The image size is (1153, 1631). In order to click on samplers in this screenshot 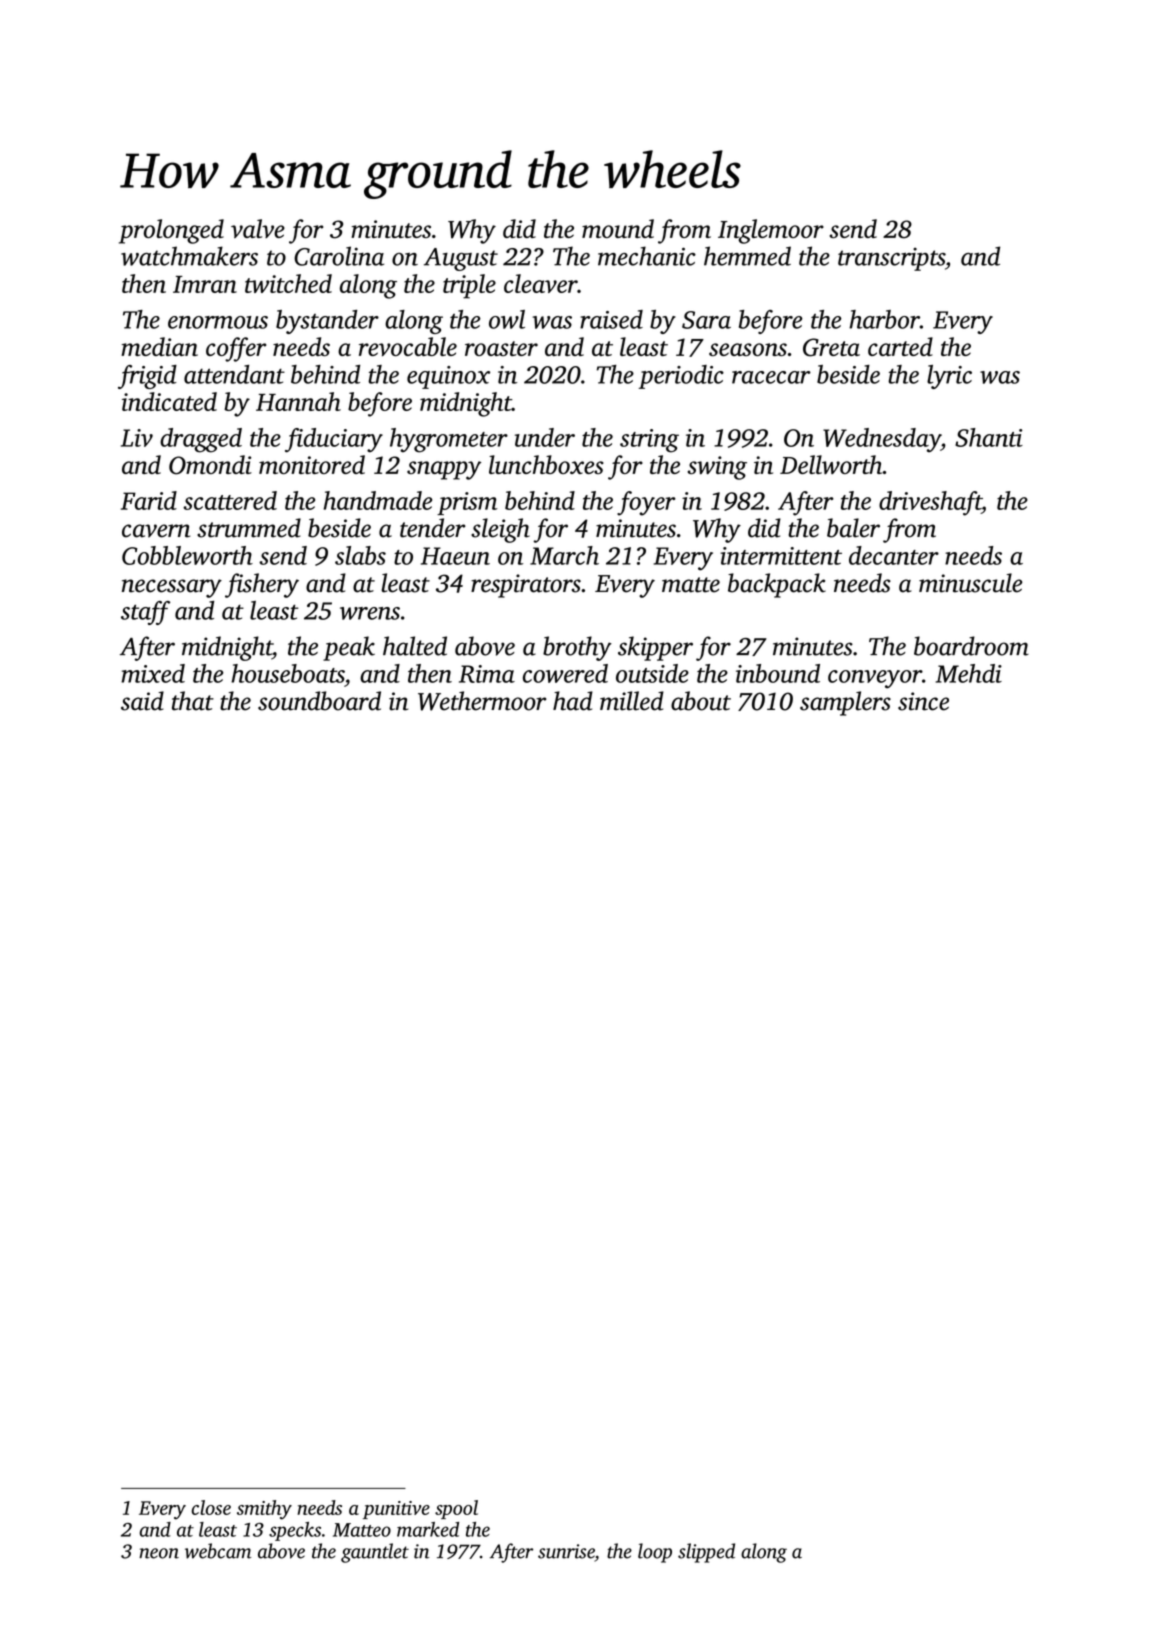, I will do `click(845, 703)`.
